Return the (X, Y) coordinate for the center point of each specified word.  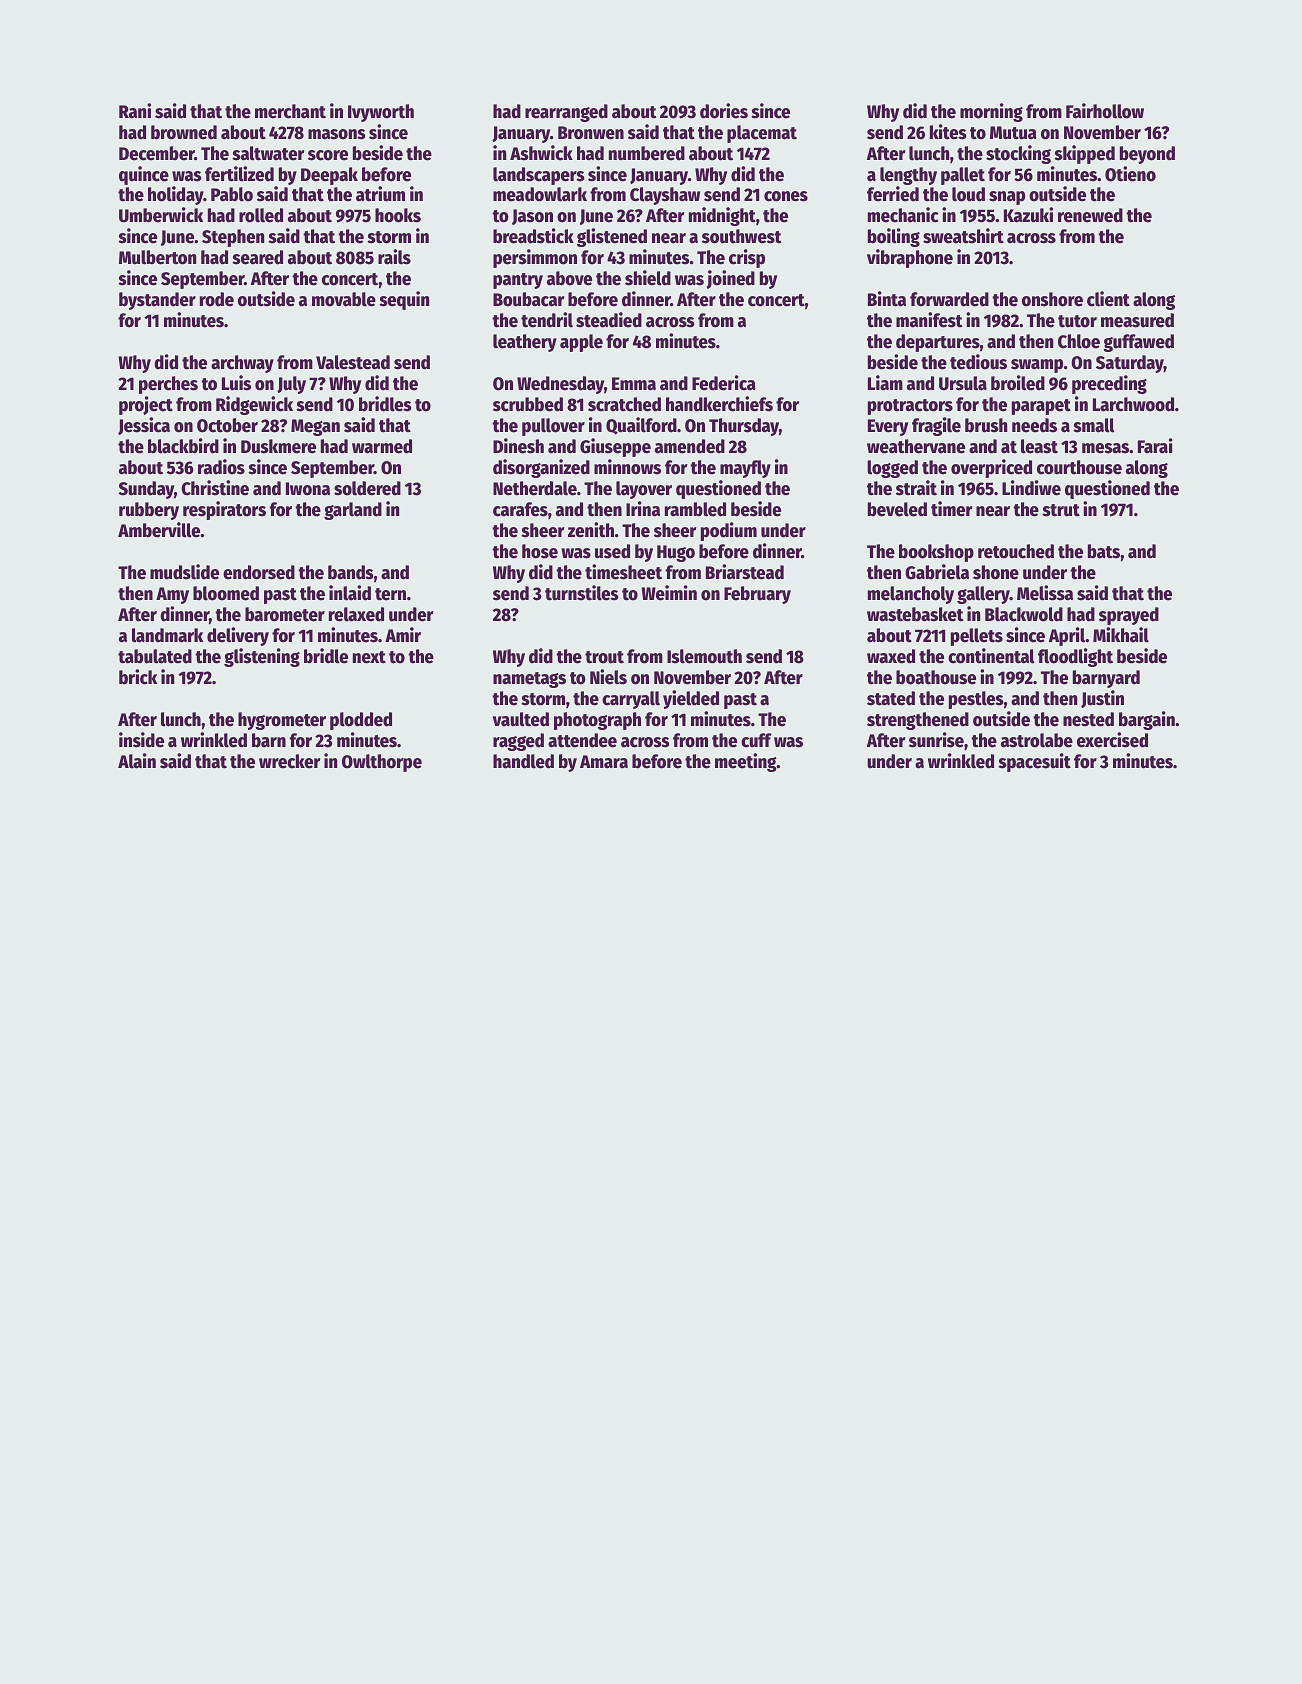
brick (138, 677)
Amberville (159, 530)
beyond (1147, 155)
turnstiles (581, 593)
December (157, 153)
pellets (977, 637)
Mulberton (157, 257)
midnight (722, 216)
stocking (1018, 154)
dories (724, 111)
